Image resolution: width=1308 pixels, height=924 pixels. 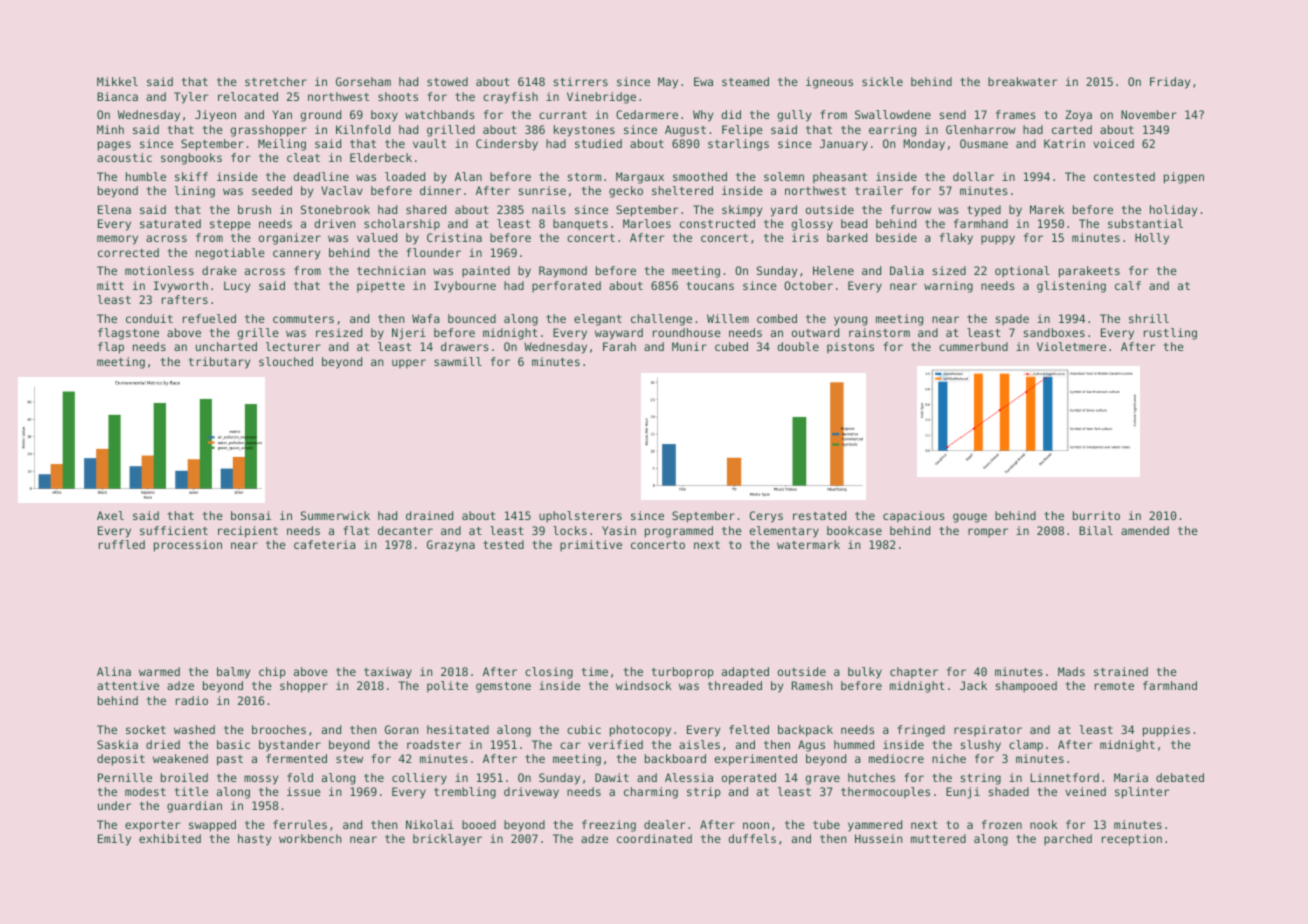 I want to click on combed, so click(x=777, y=318).
